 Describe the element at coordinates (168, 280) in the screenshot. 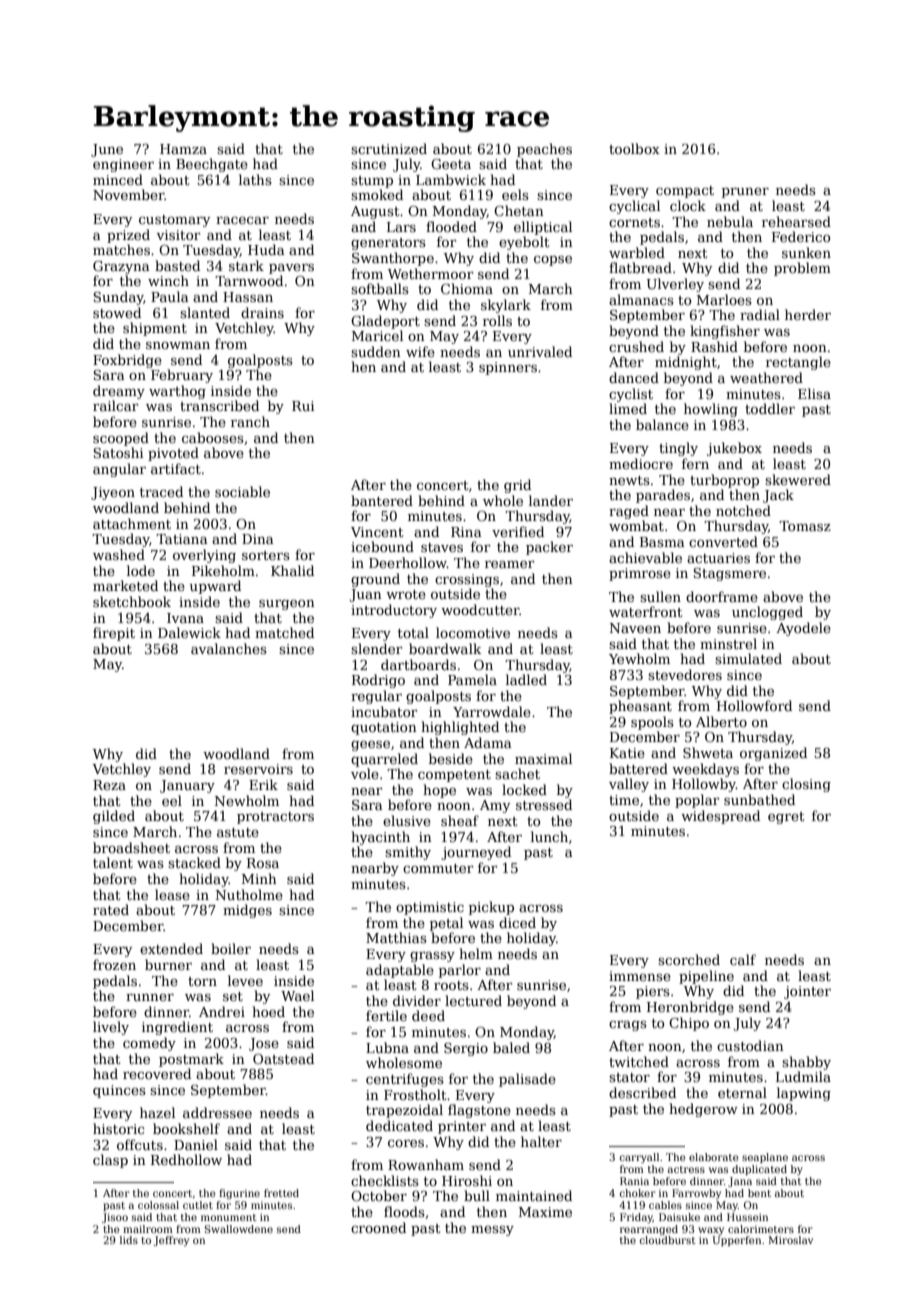

I see `winch` at that location.
